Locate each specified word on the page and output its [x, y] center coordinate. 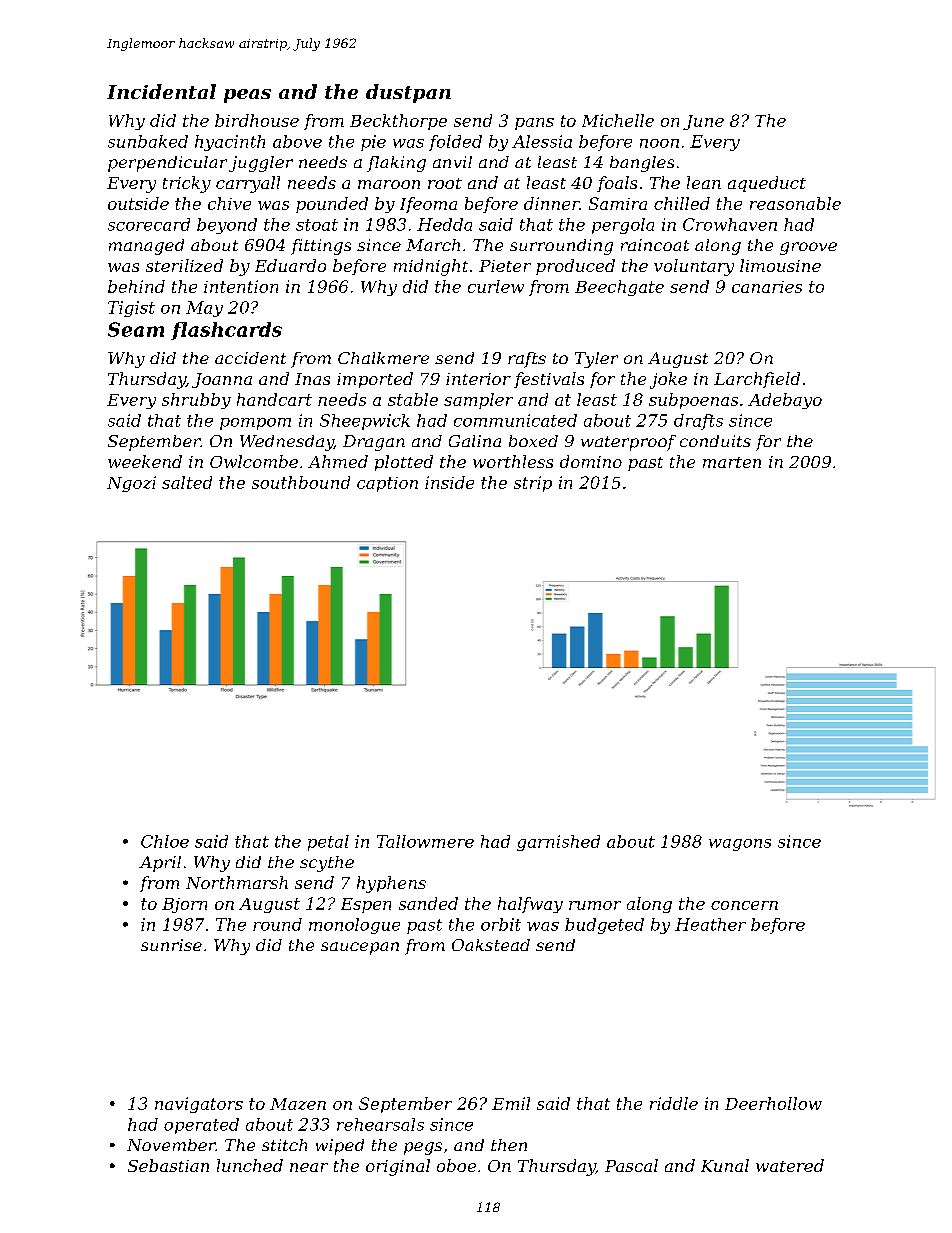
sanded [428, 903]
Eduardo [290, 265]
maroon [389, 184]
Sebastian [168, 1165]
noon [659, 143]
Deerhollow [773, 1103]
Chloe [165, 841]
